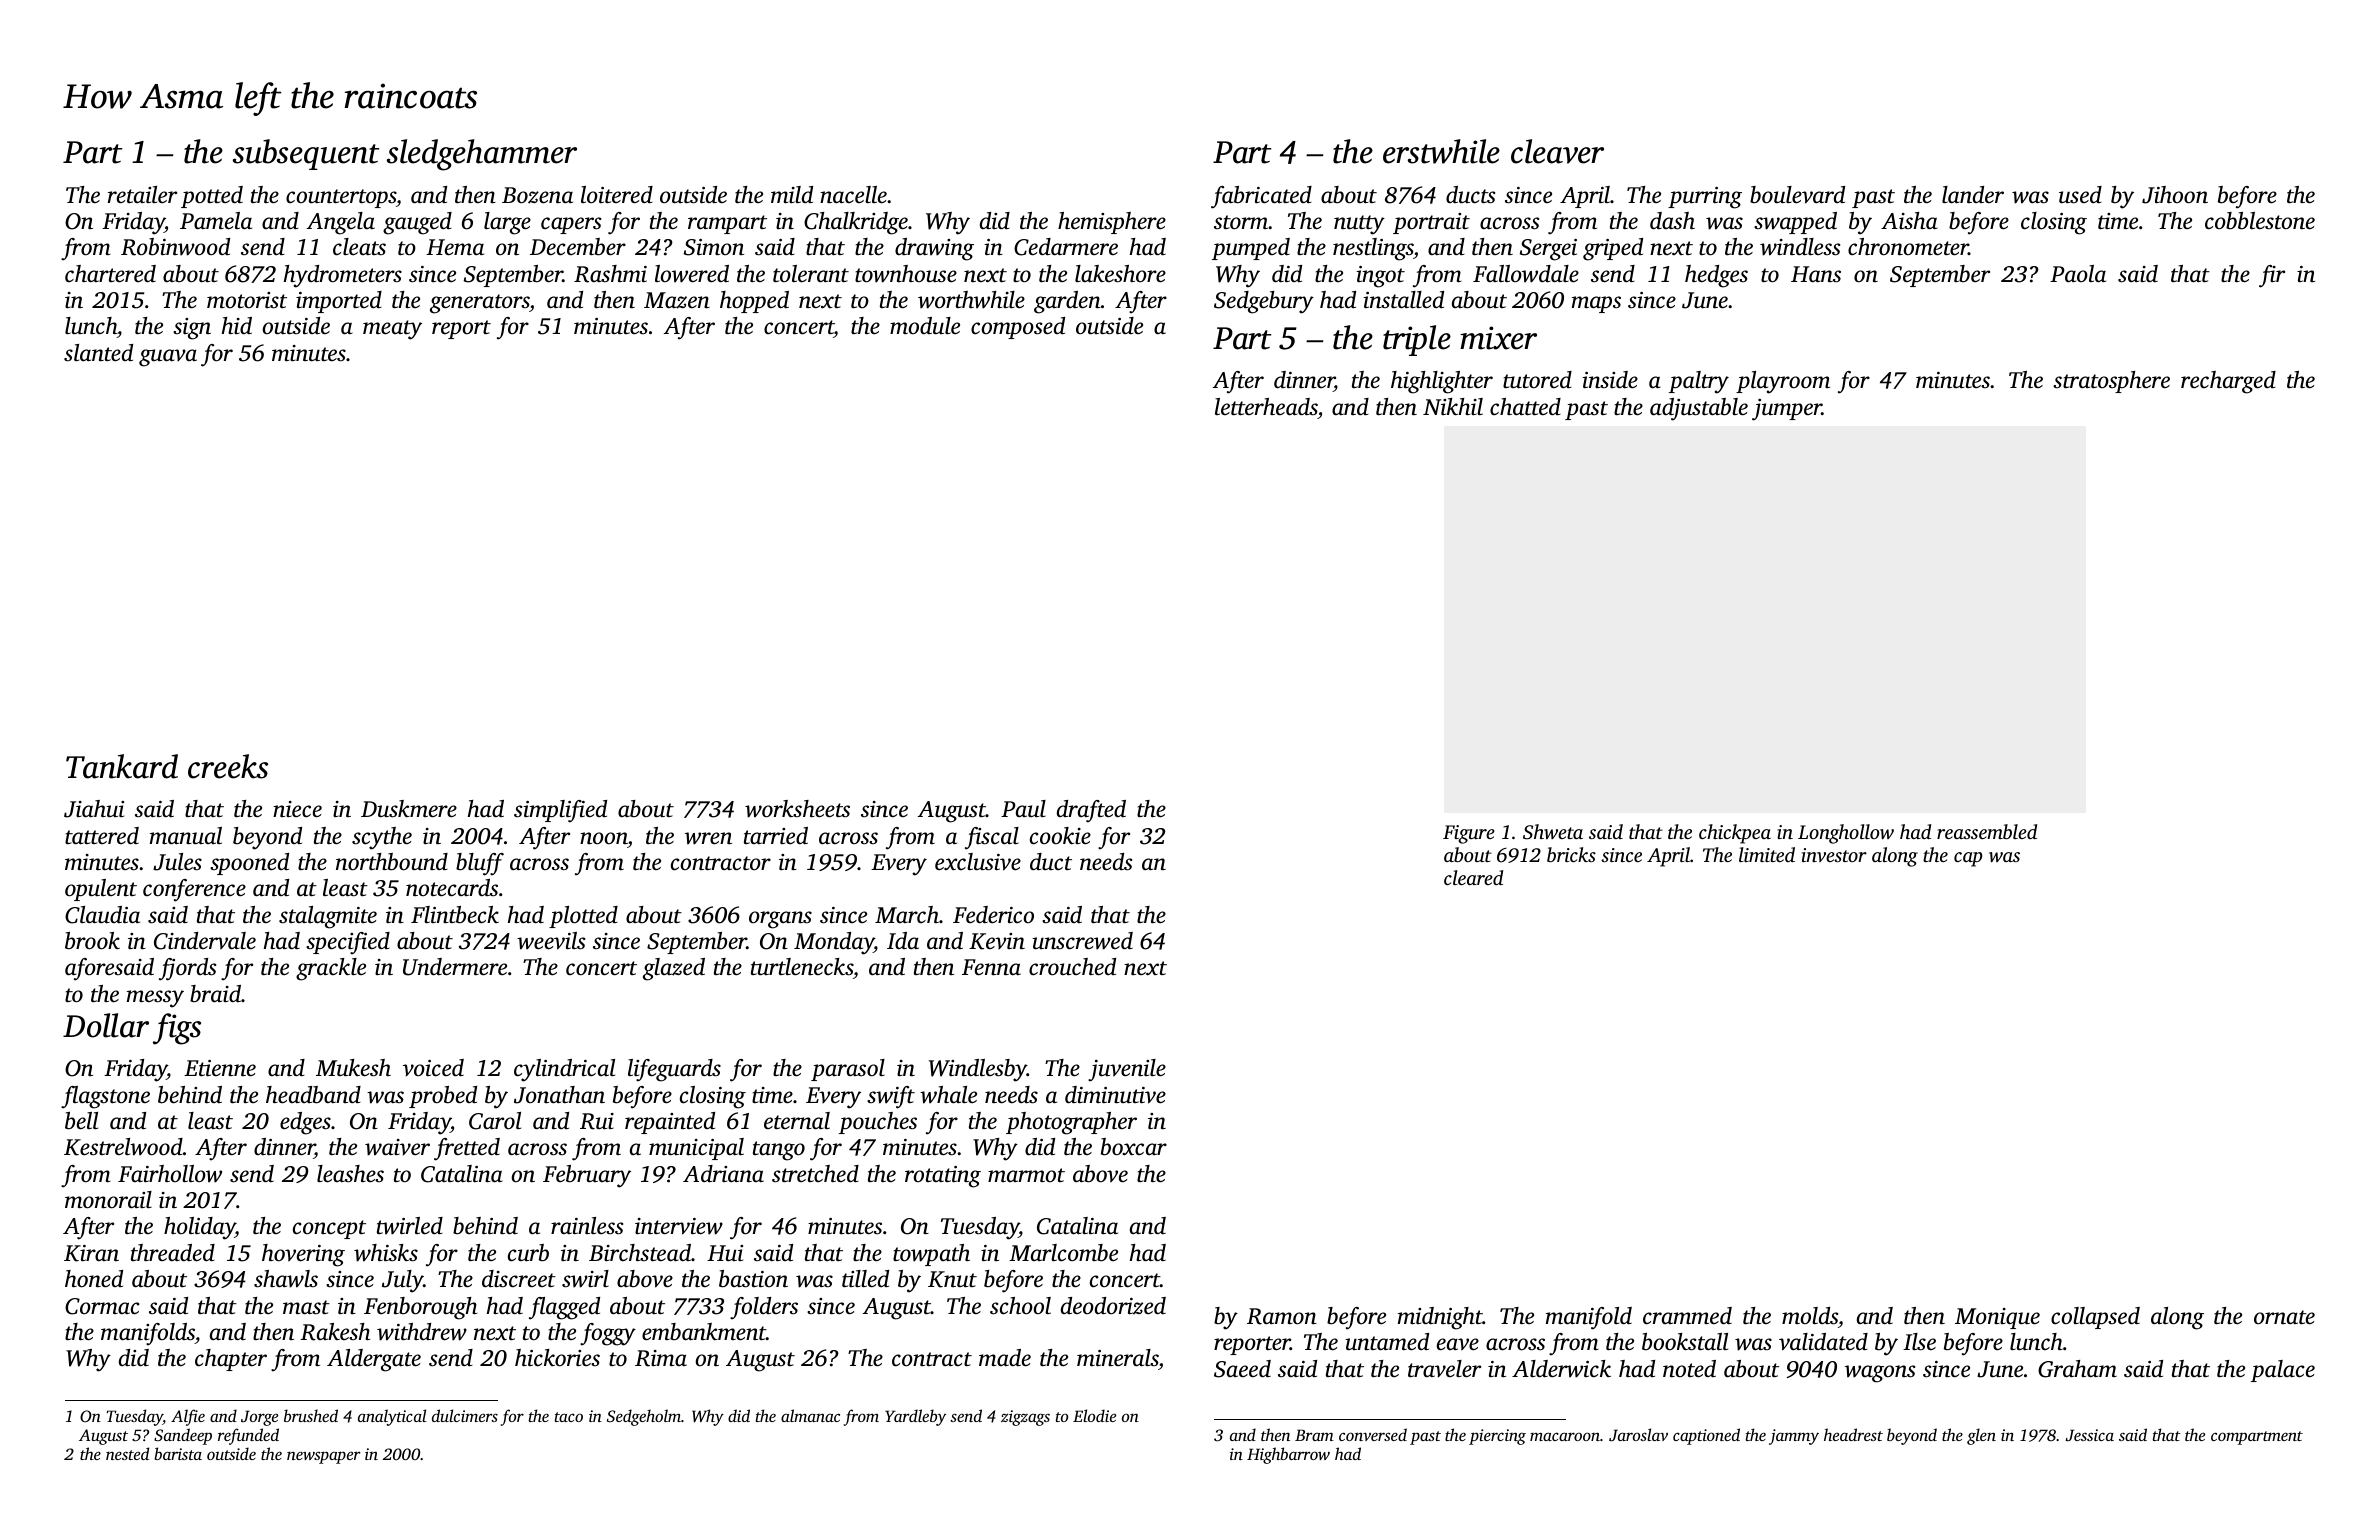  What do you see at coordinates (1987, 831) in the screenshot?
I see `reassembled` at bounding box center [1987, 831].
